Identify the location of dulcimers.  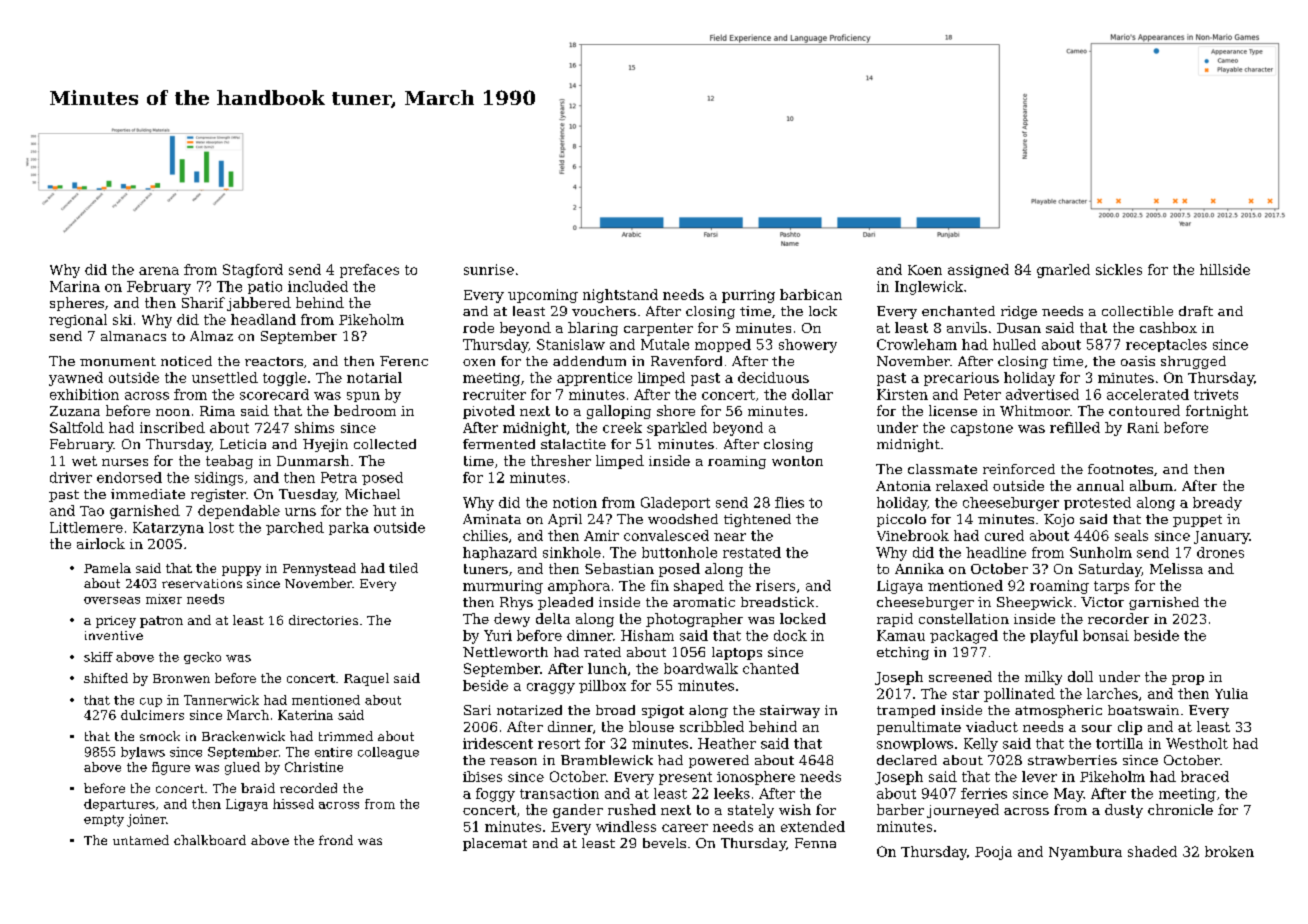
(152, 715).
